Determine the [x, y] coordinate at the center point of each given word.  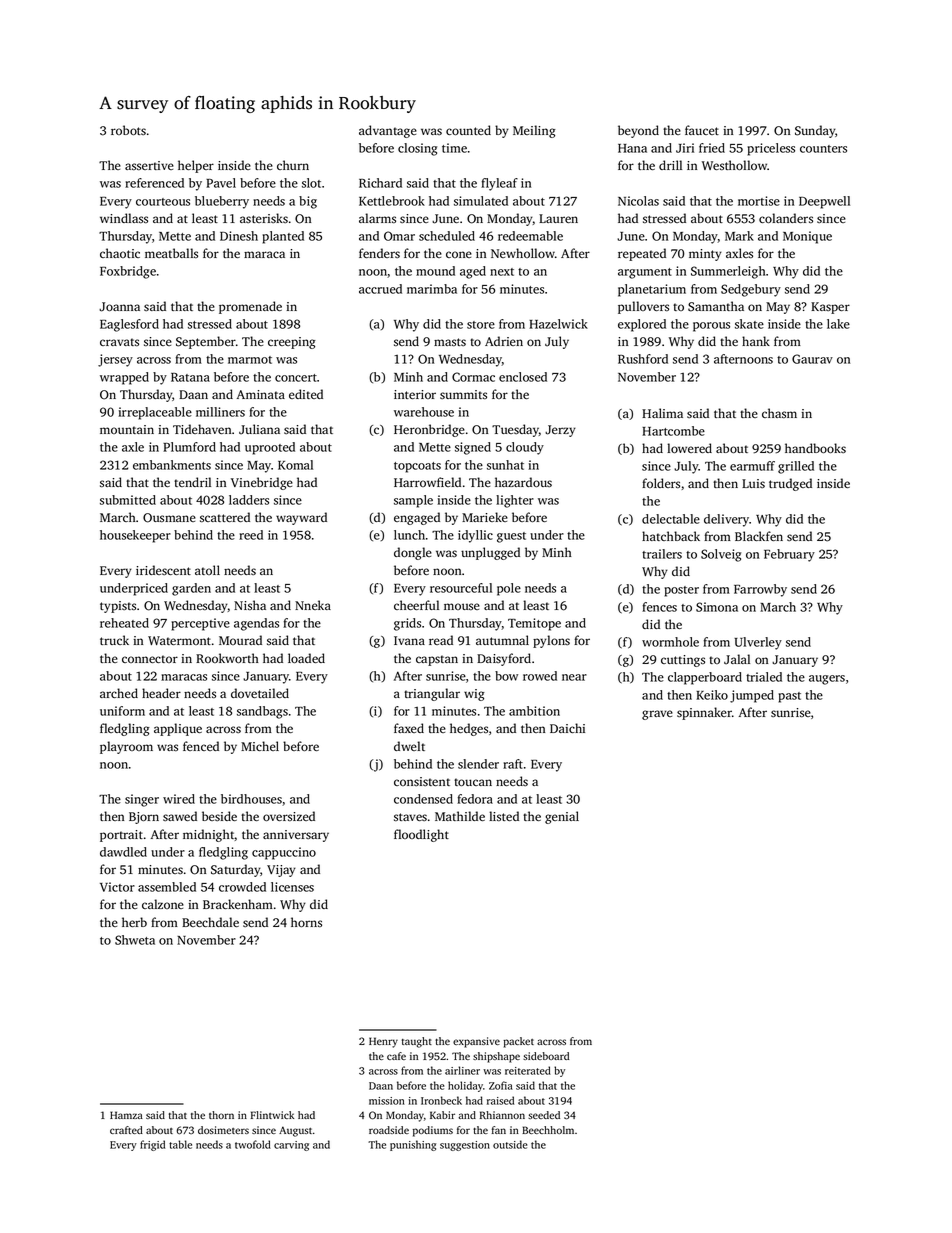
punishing [413, 1145]
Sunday [815, 131]
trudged [790, 484]
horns [306, 922]
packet [518, 1042]
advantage [388, 131]
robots [128, 130]
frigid [152, 1145]
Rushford [643, 359]
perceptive [201, 624]
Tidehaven [202, 429]
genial [562, 817]
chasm [779, 413]
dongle [413, 553]
